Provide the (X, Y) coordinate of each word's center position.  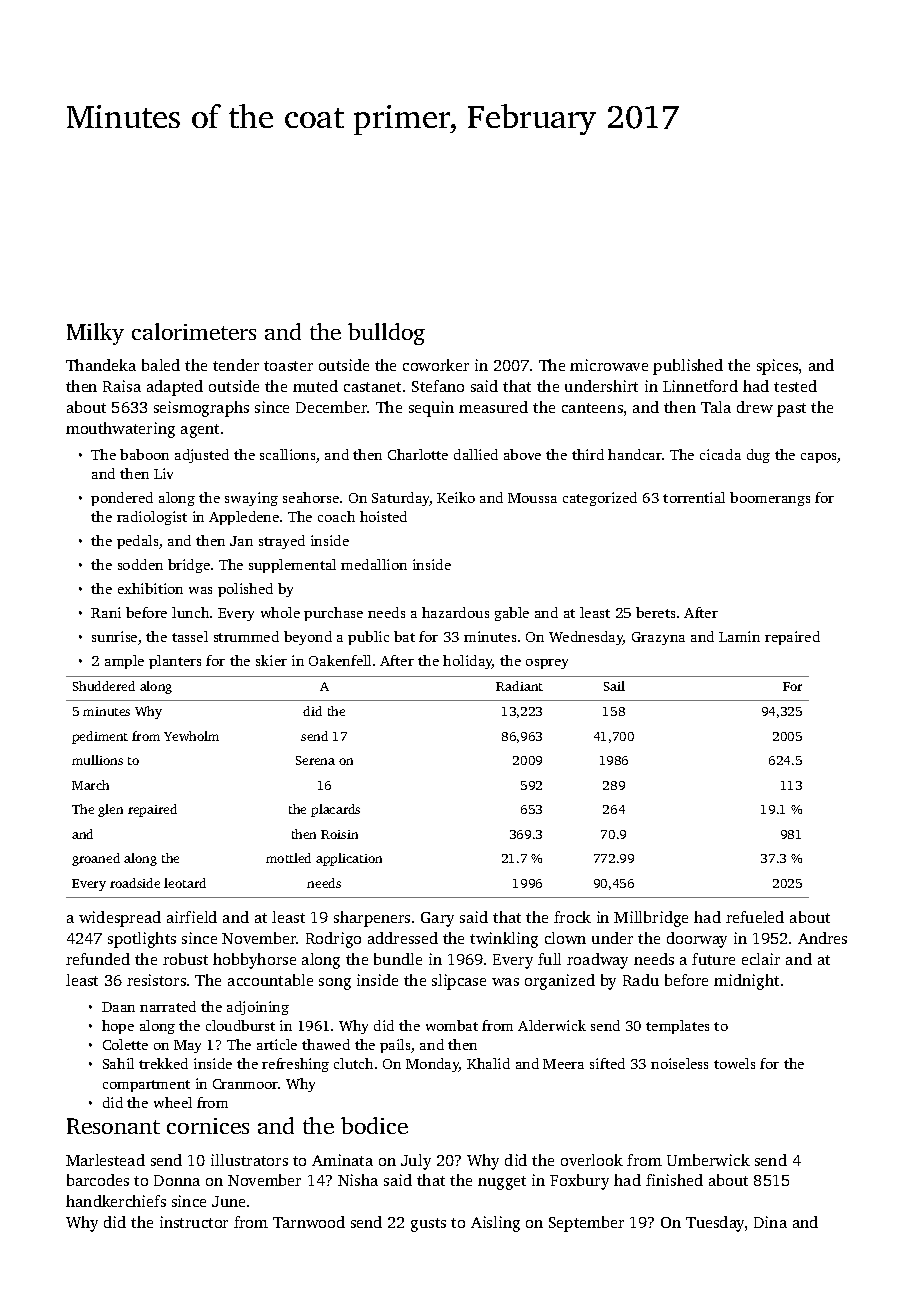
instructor (194, 1222)
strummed (246, 636)
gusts (428, 1225)
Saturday (401, 499)
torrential (694, 497)
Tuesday (715, 1224)
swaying (251, 499)
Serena (315, 760)
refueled (755, 917)
